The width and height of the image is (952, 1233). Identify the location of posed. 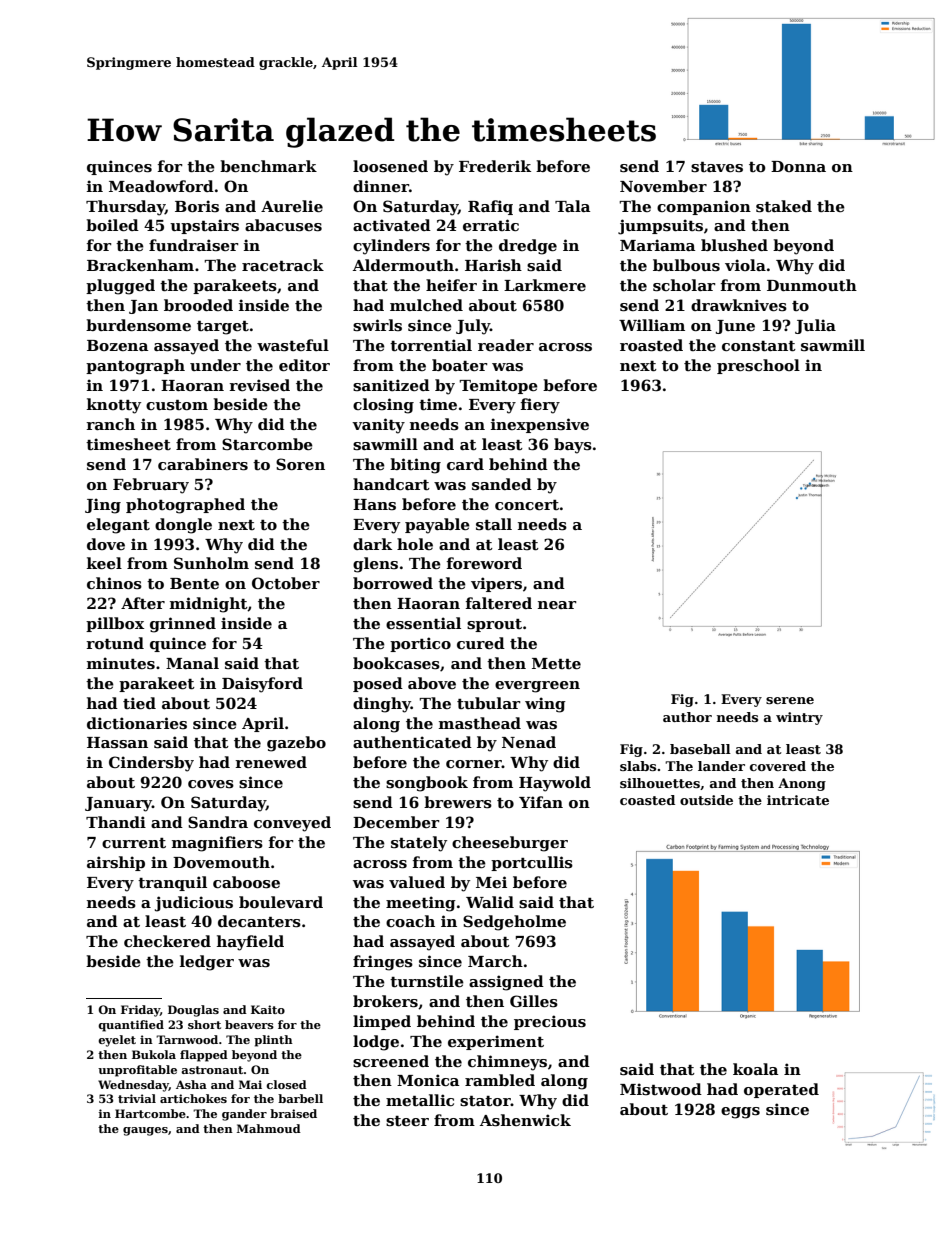
(378, 684).
